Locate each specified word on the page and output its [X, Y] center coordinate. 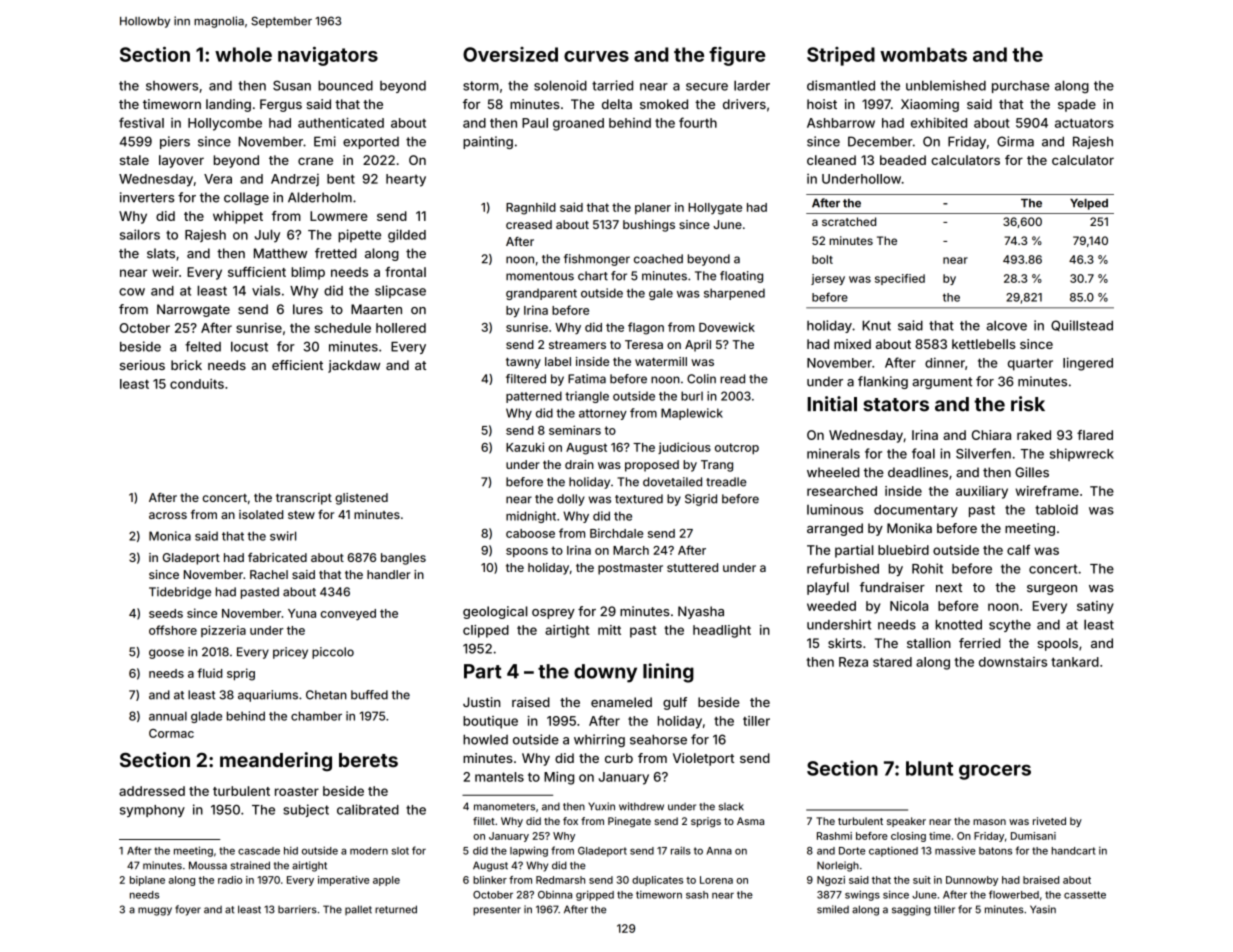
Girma [1015, 141]
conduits [197, 384]
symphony [152, 811]
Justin [481, 702]
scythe [1010, 626]
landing [228, 105]
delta [617, 104]
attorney [603, 414]
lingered [1088, 364]
